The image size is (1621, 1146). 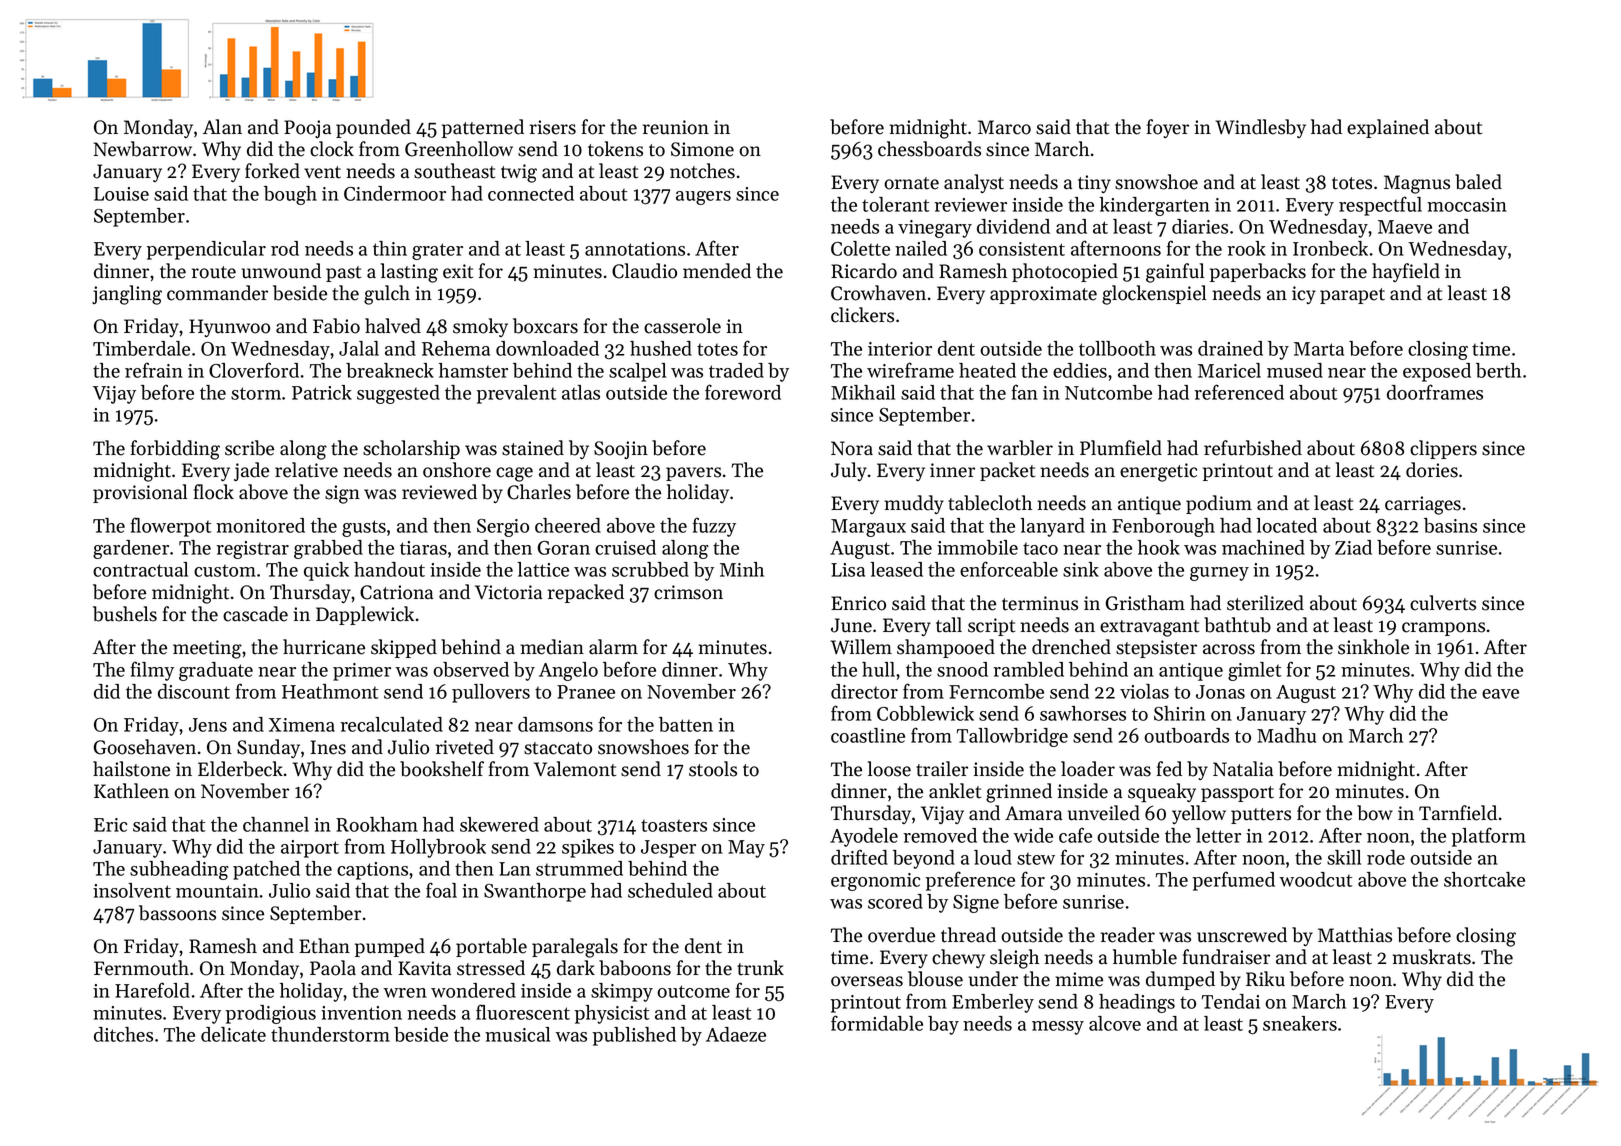 What do you see at coordinates (233, 1034) in the screenshot?
I see `delicate` at bounding box center [233, 1034].
